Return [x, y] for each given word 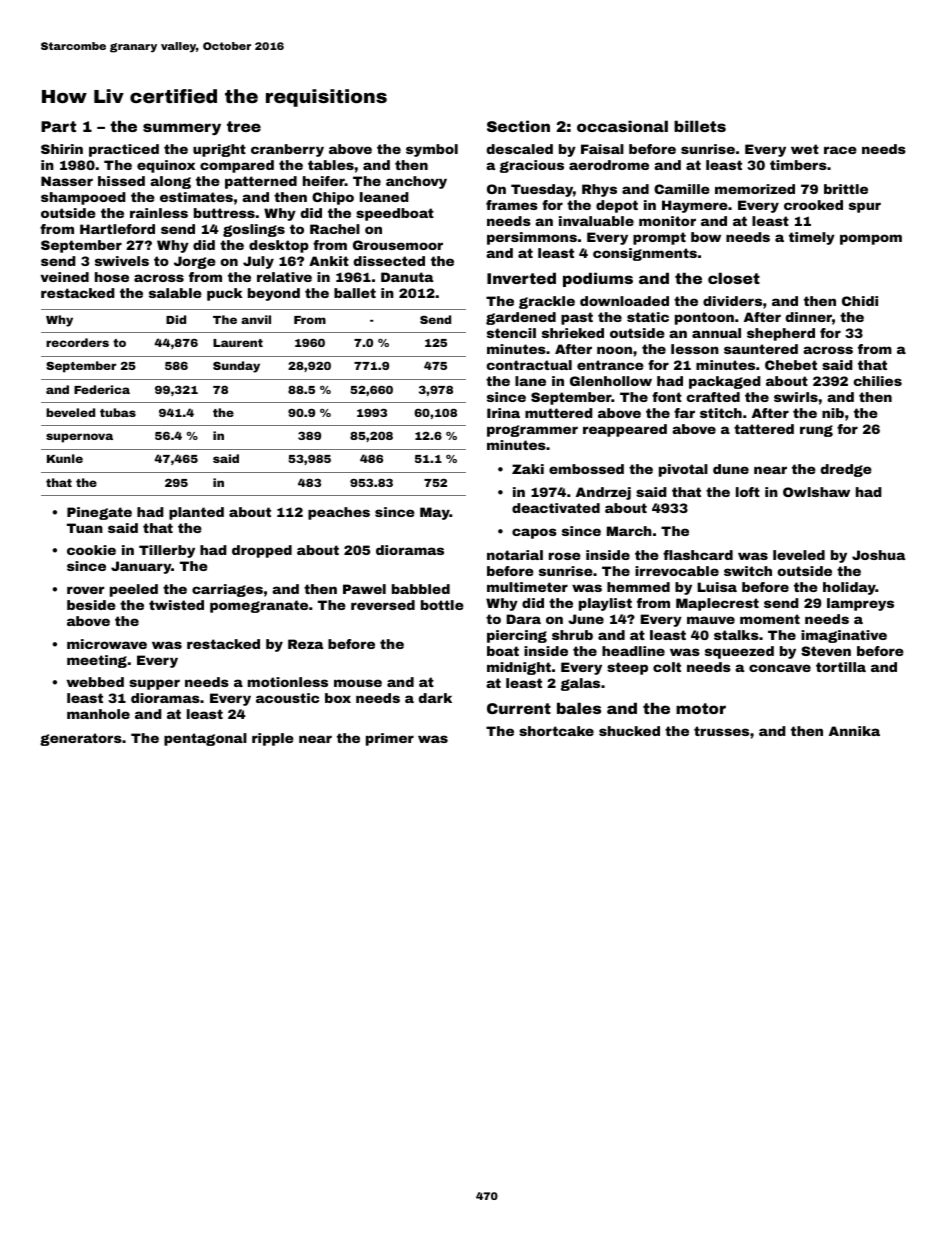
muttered [559, 413]
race [840, 150]
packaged [725, 382]
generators [81, 739]
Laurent [238, 343]
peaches [339, 513]
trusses [721, 731]
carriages [227, 590]
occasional [622, 126]
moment [770, 619]
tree [244, 126]
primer [390, 739]
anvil [256, 319]
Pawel [364, 589]
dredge [846, 470]
